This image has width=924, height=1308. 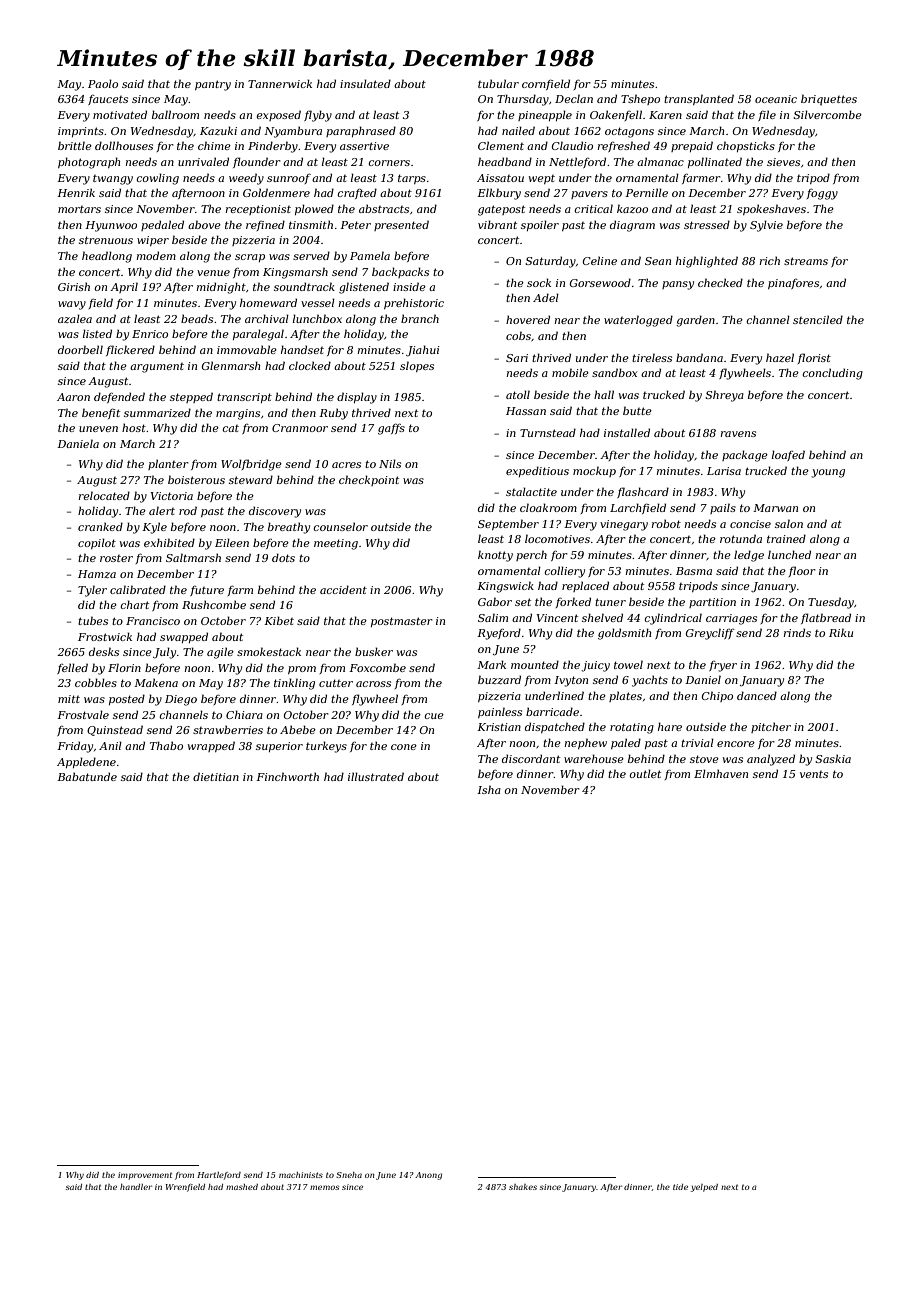 I want to click on Hartleford, so click(x=219, y=1176).
